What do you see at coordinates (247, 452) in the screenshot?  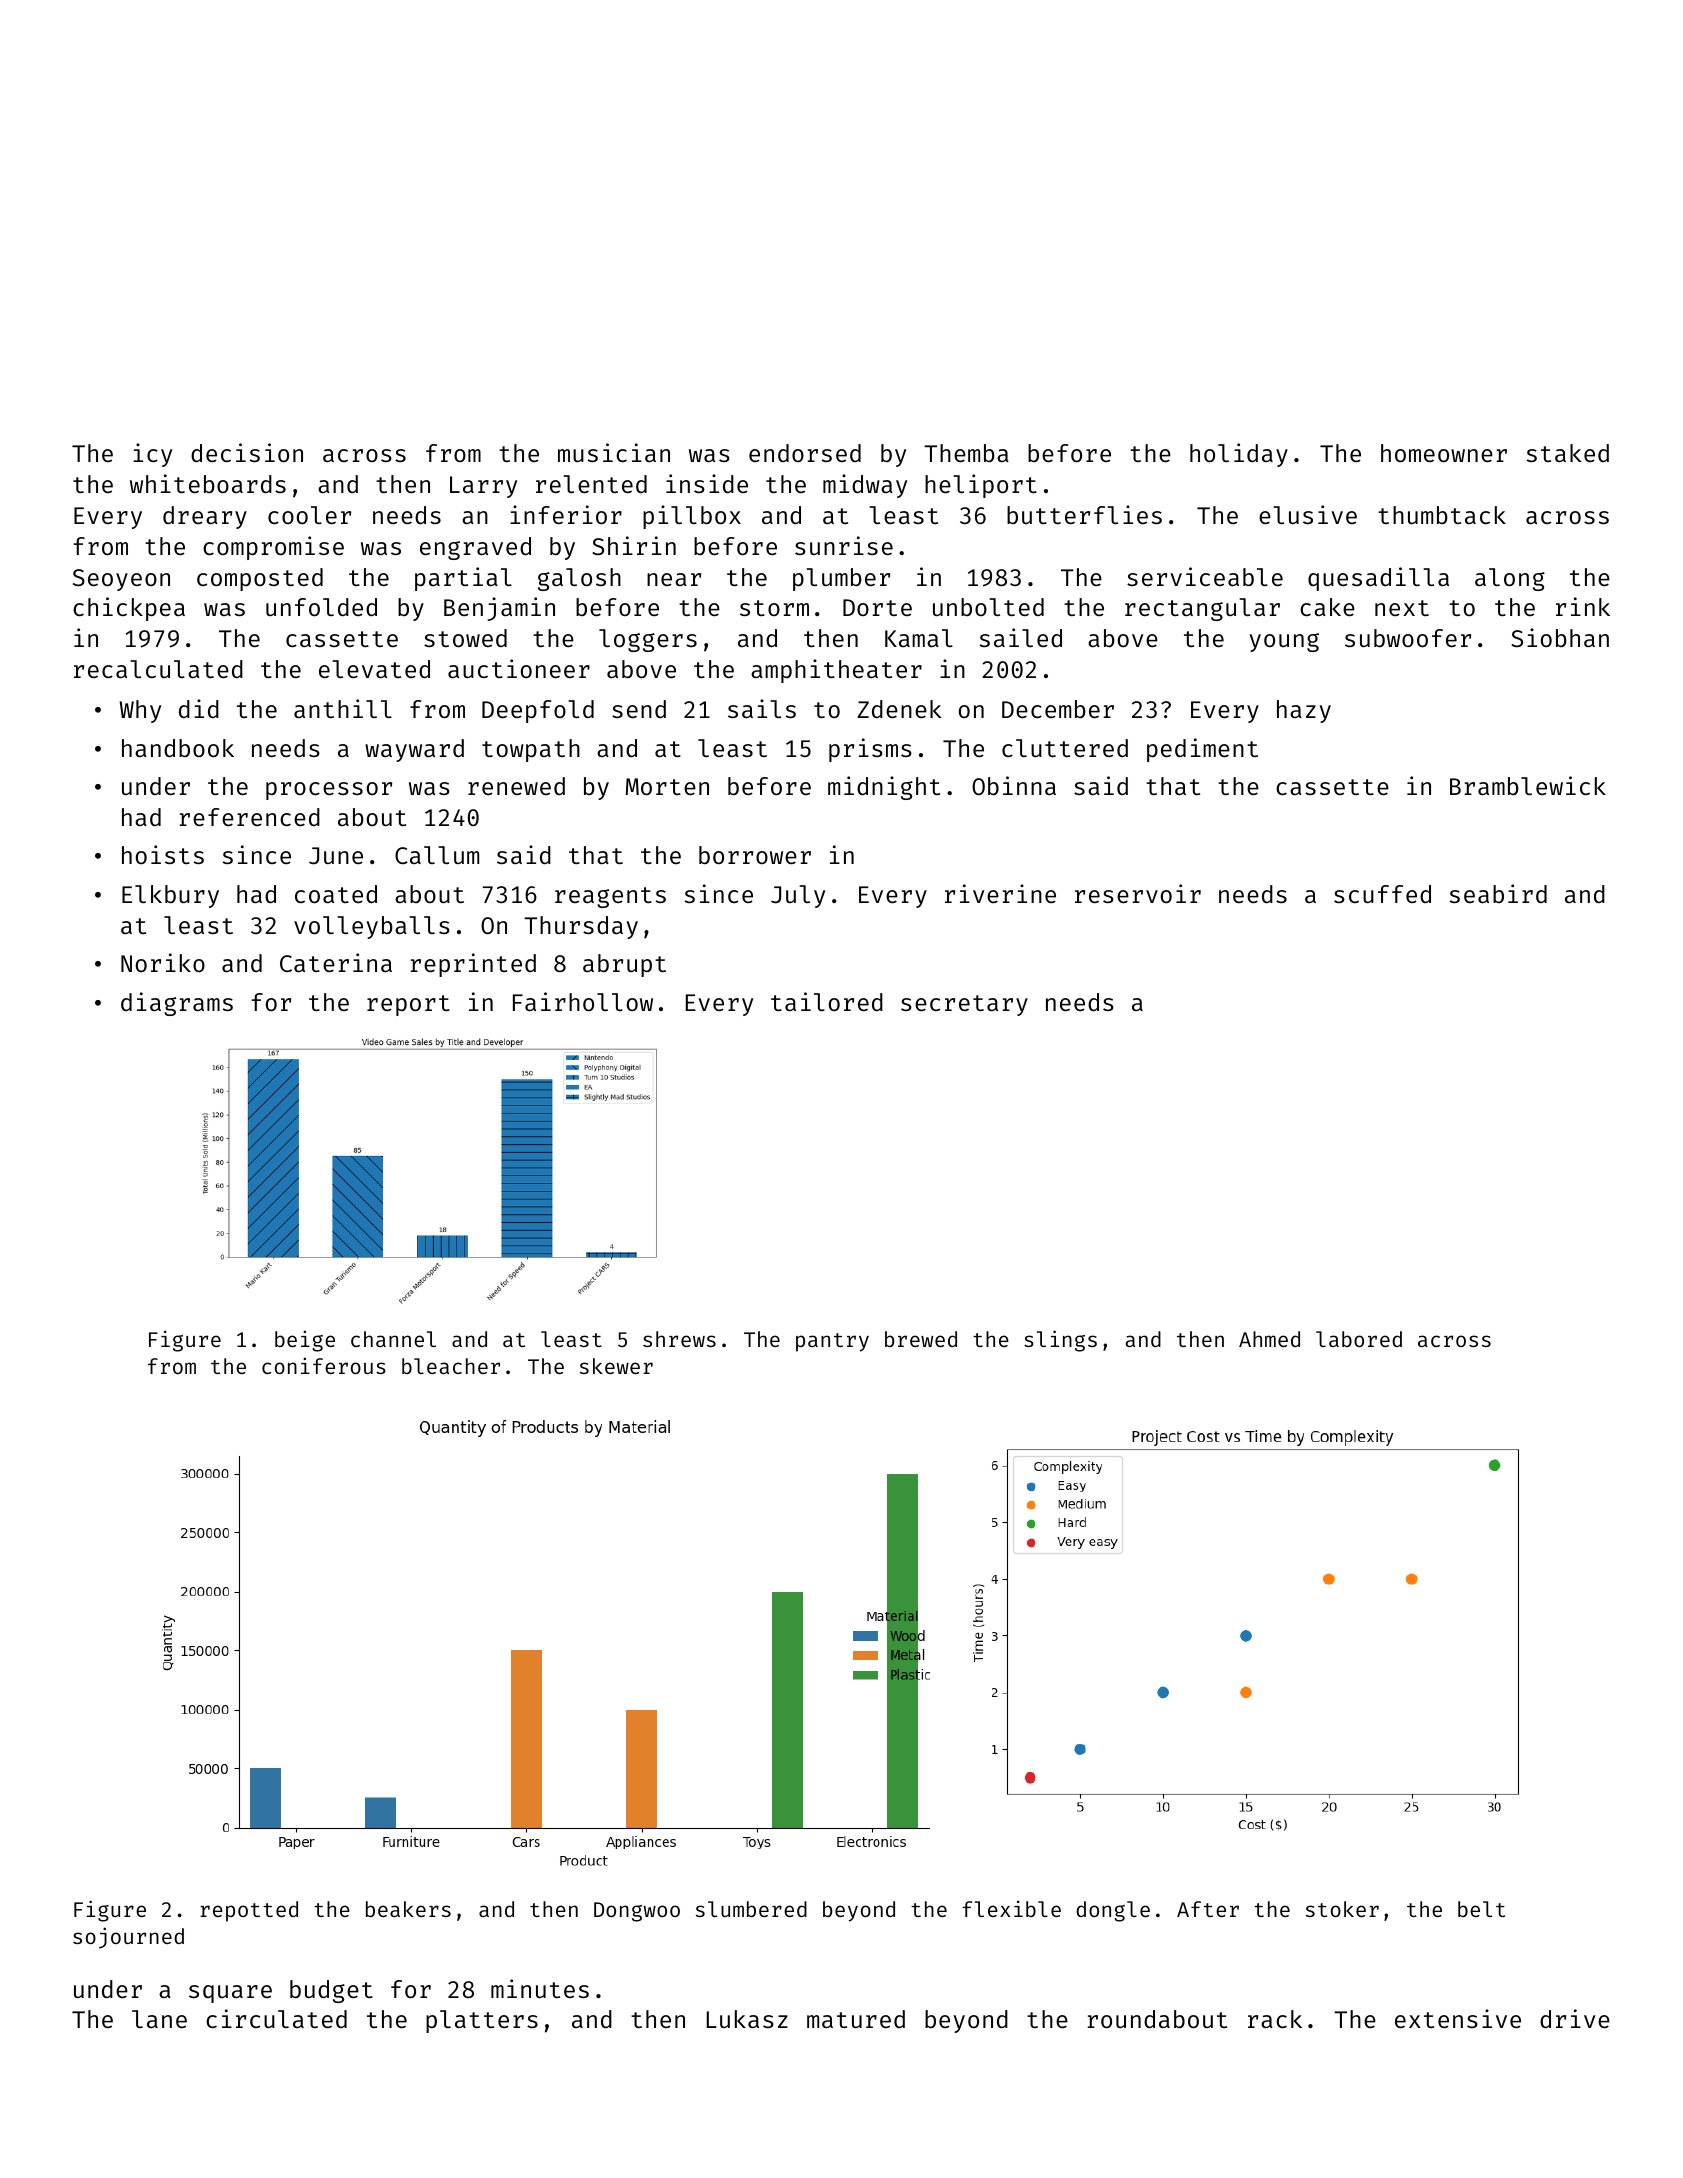 I see `decision` at bounding box center [247, 452].
